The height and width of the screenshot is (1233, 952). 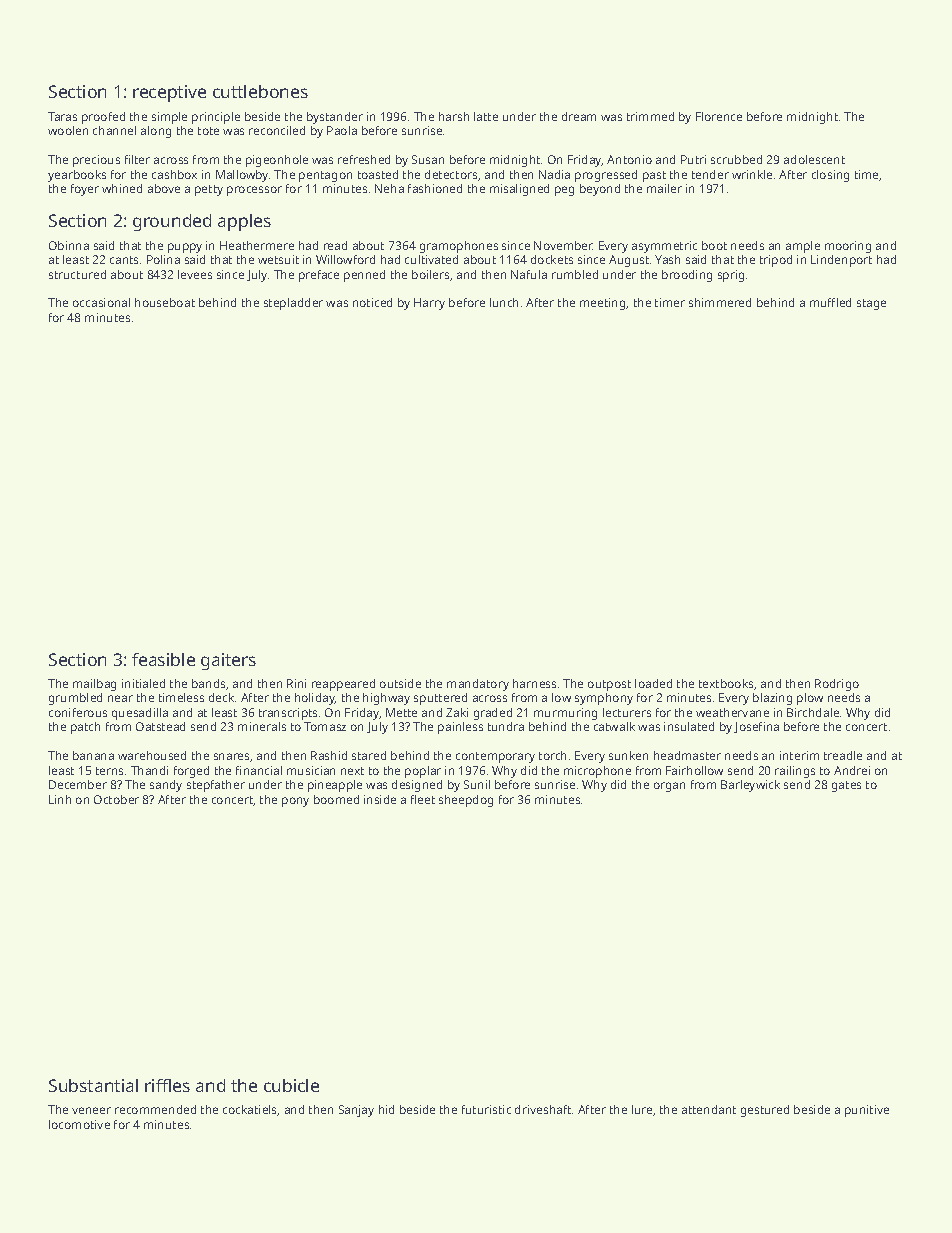 I want to click on Sanjay, so click(x=356, y=1111).
